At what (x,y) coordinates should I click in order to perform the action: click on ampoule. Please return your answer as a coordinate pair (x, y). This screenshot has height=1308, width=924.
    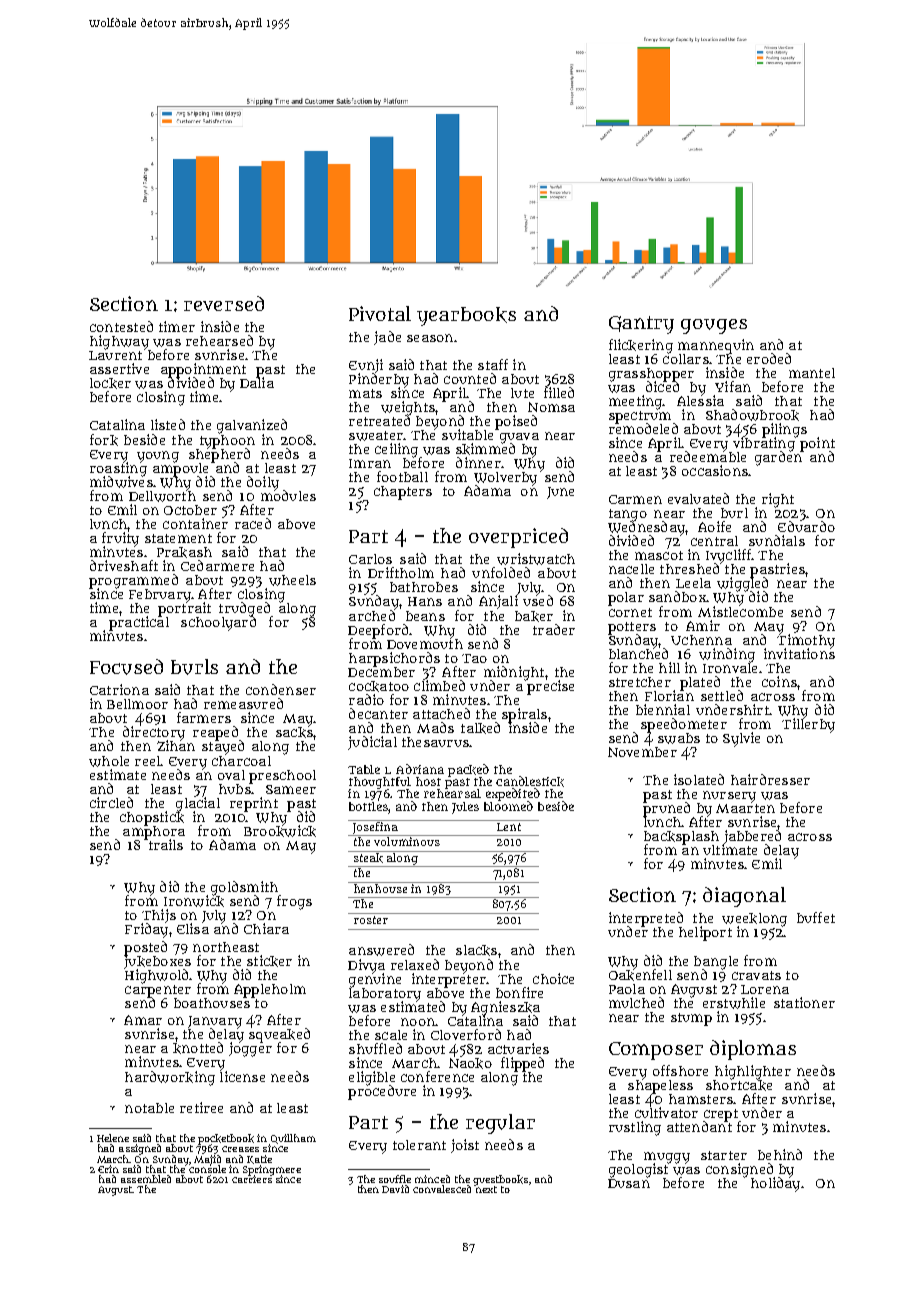
    Looking at the image, I should click on (180, 469).
